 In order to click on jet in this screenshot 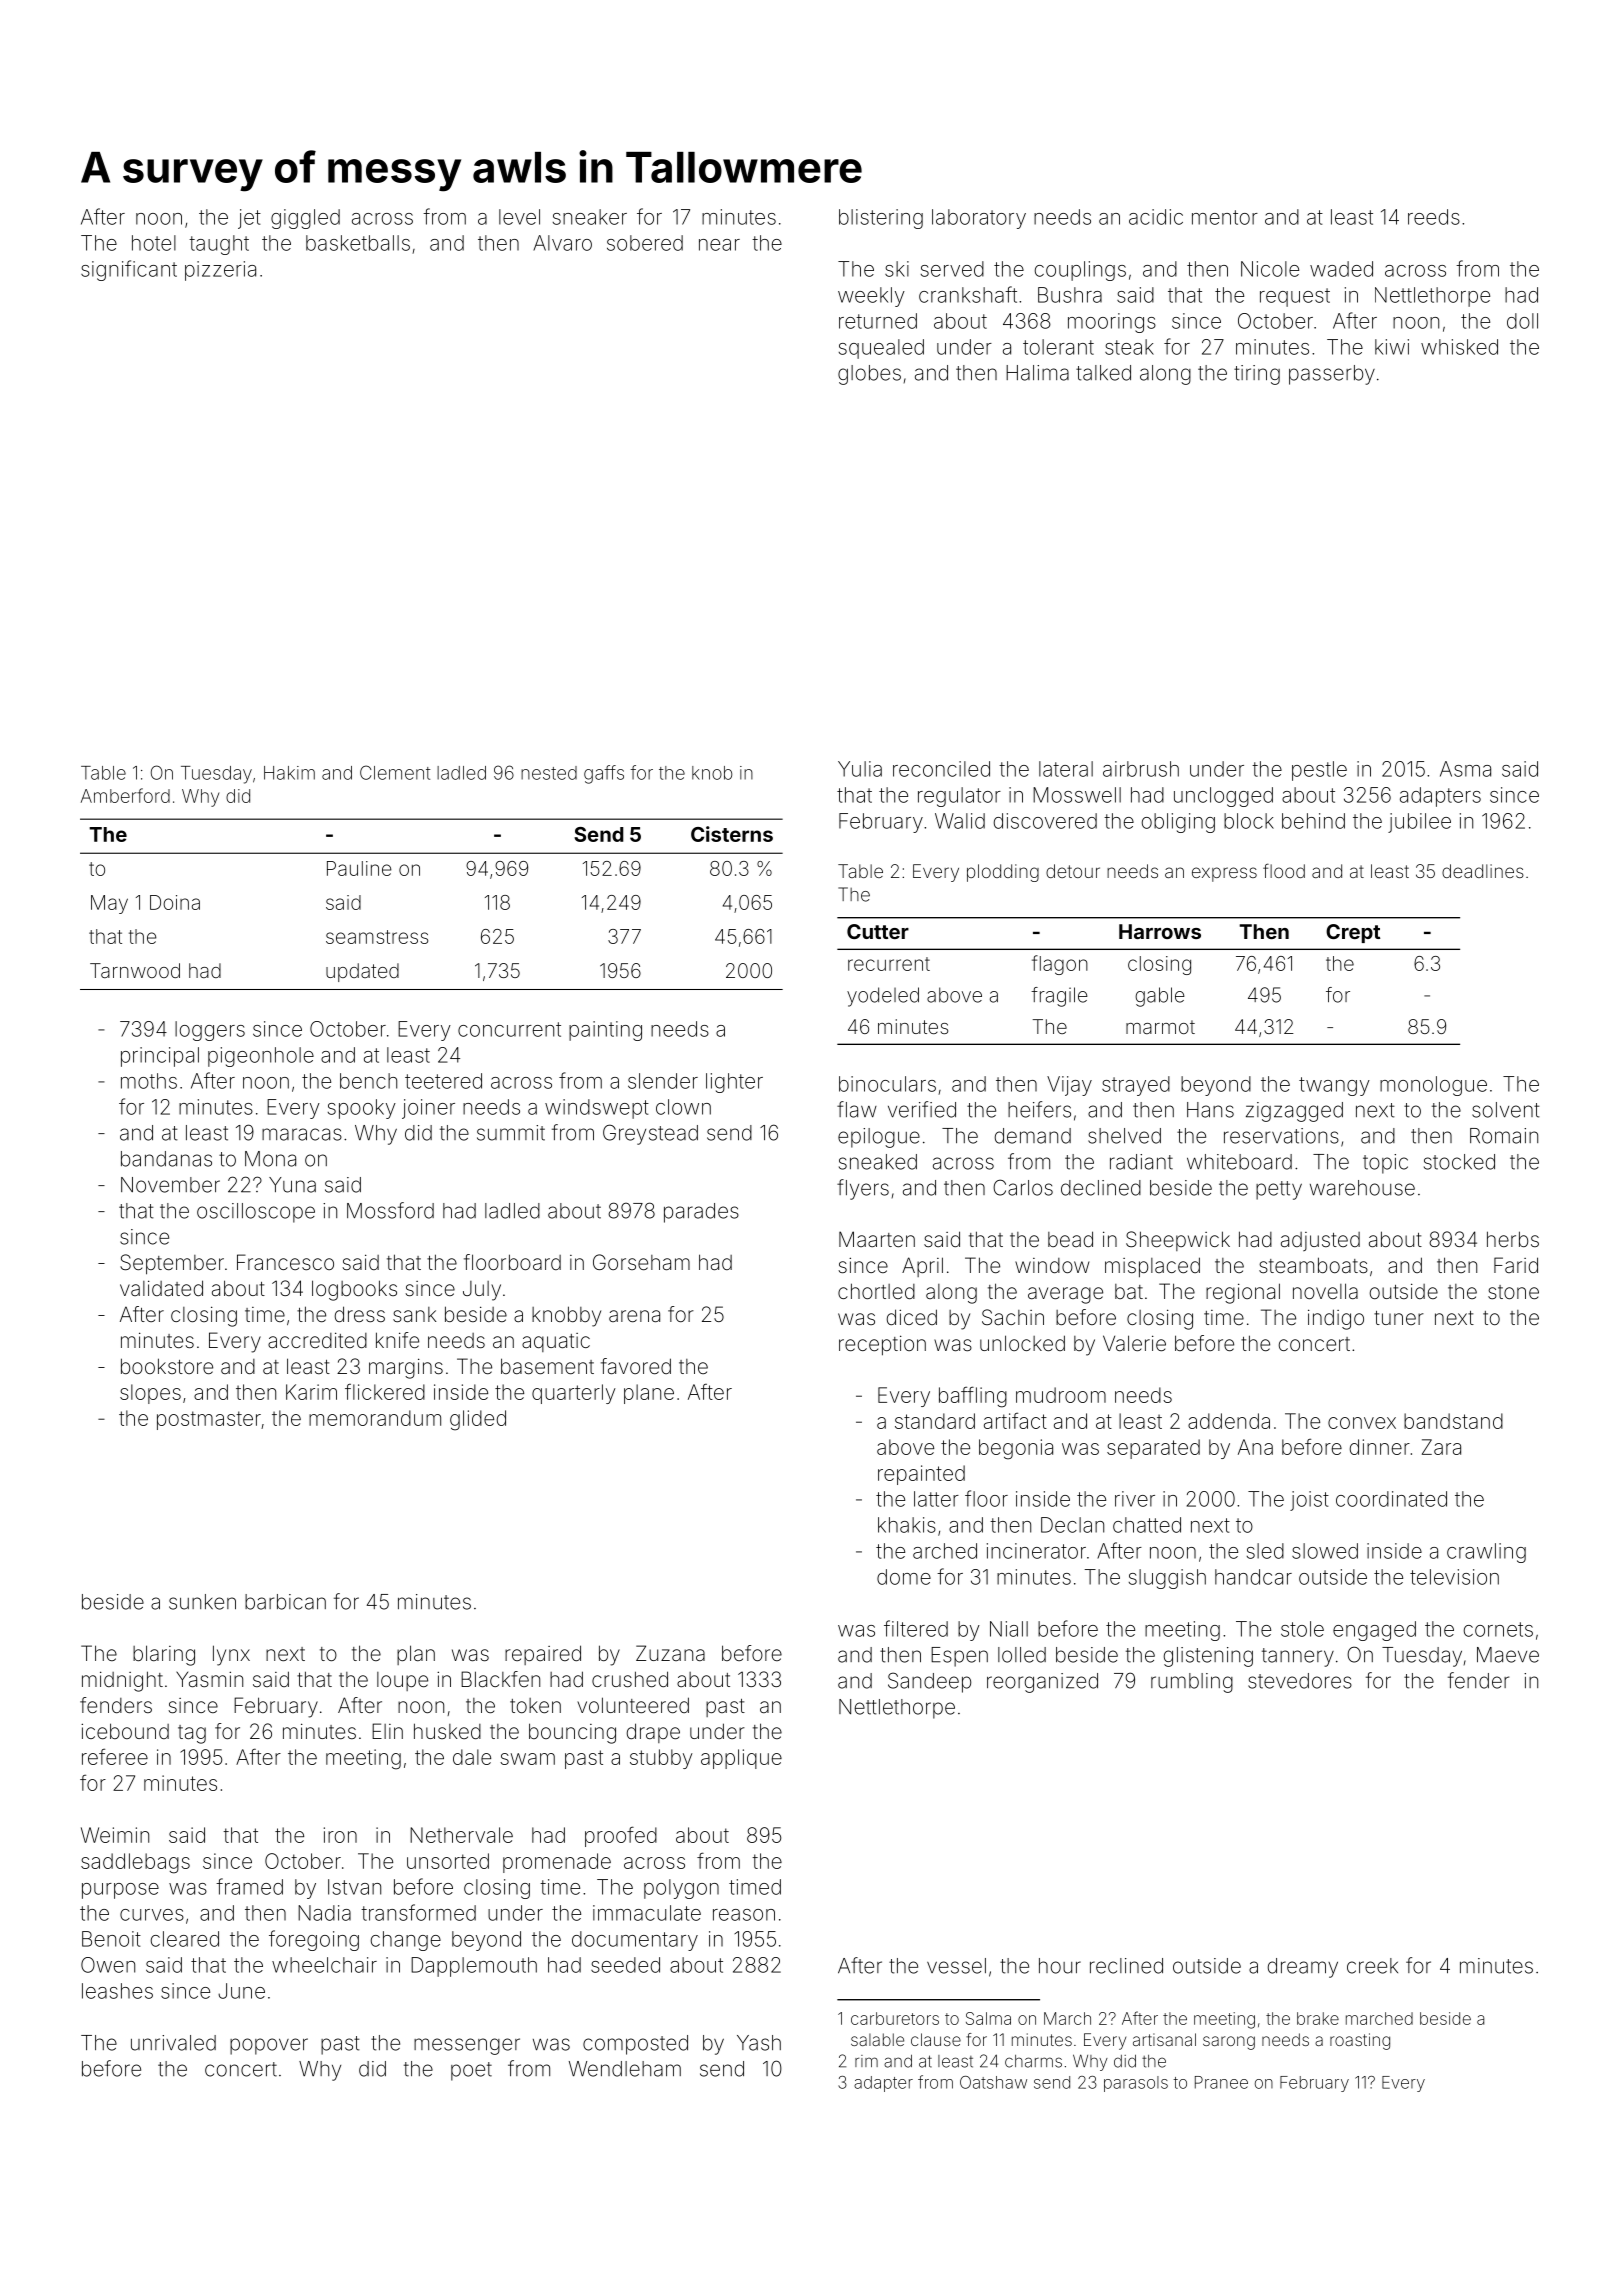, I will do `click(249, 219)`.
